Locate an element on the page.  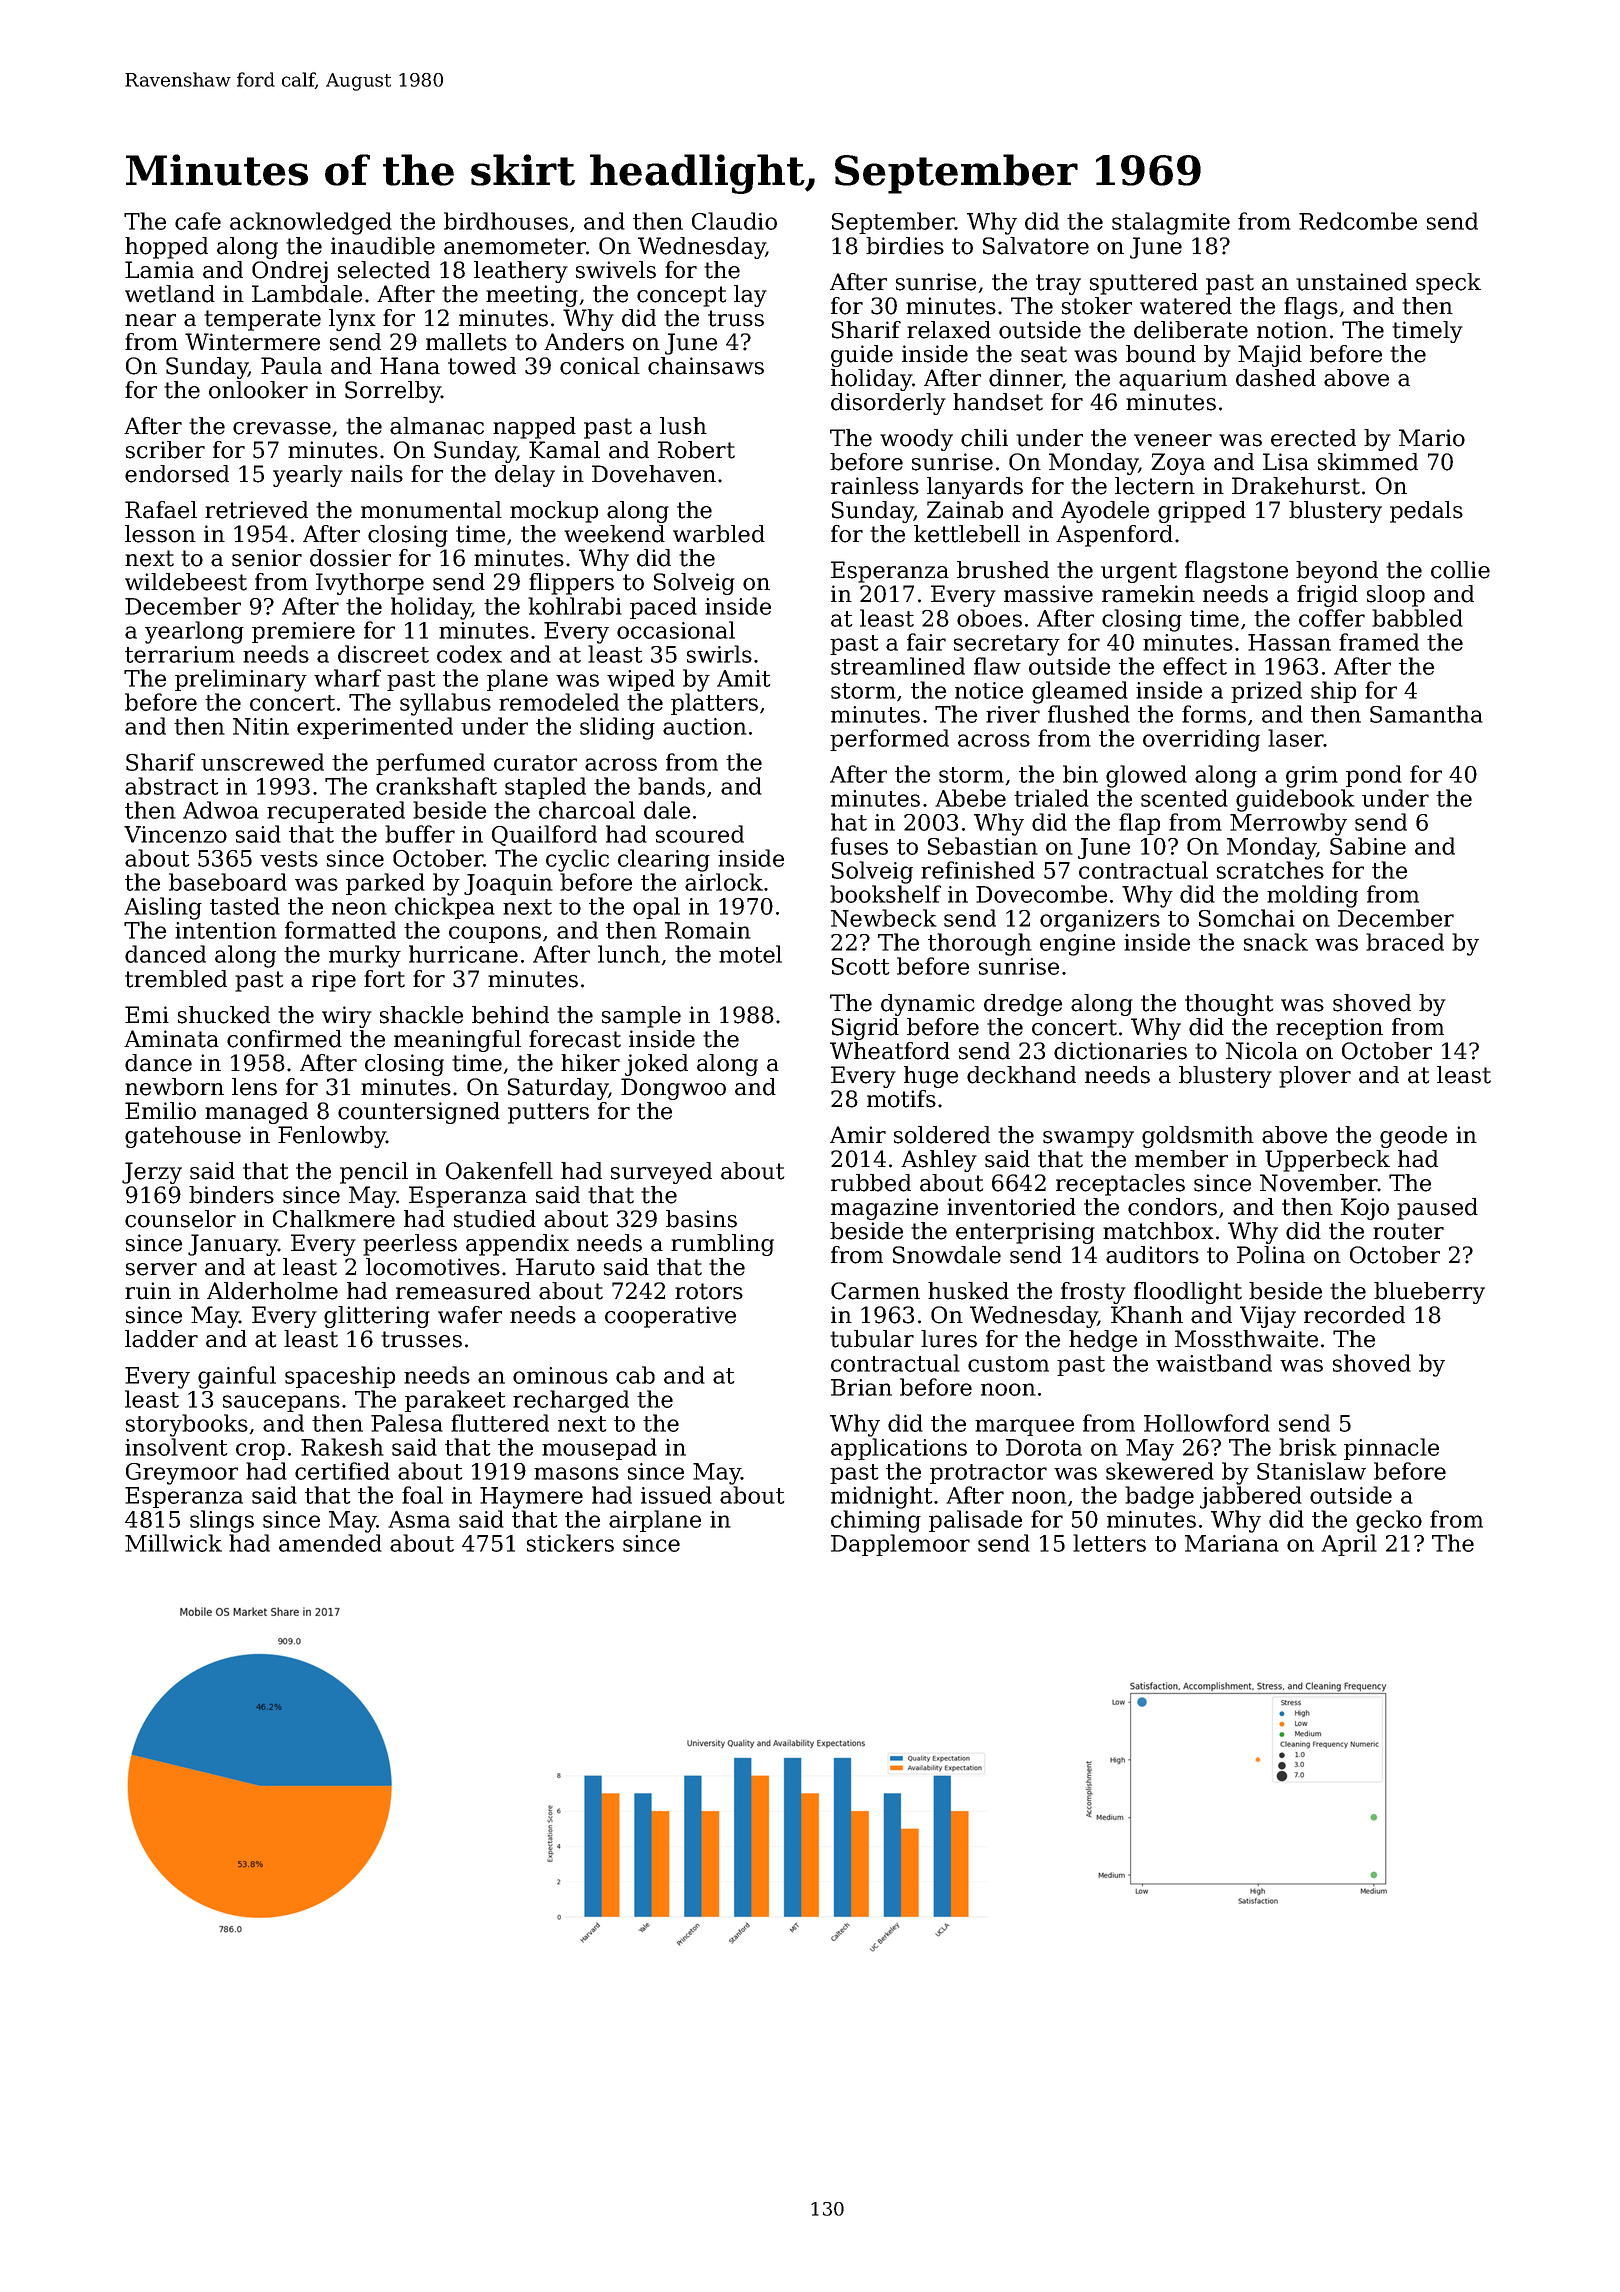
Vijay is located at coordinates (1268, 1317).
